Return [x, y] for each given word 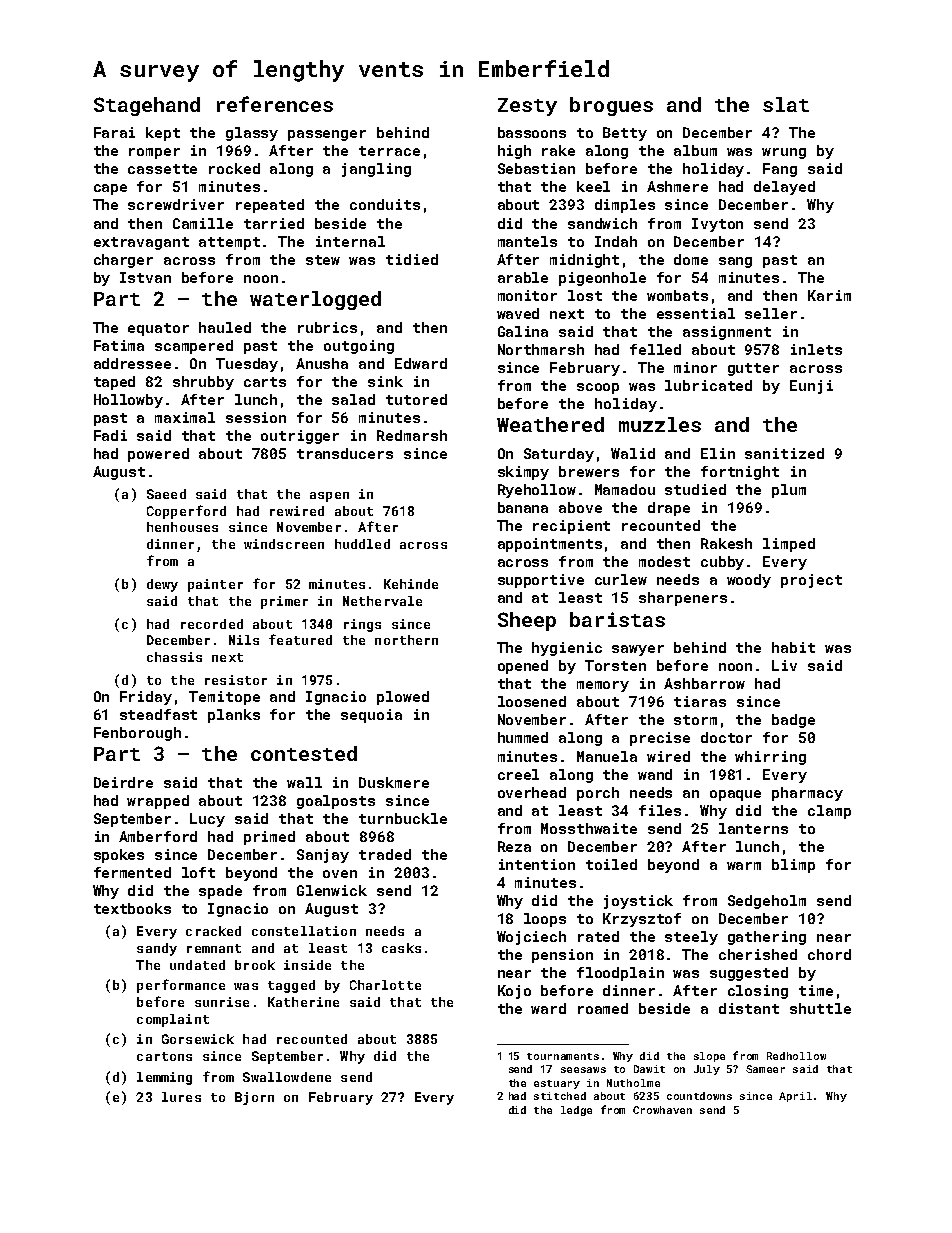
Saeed [166, 494]
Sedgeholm [767, 902]
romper [154, 153]
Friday [146, 698]
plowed [403, 698]
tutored [416, 399]
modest [664, 561]
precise [660, 739]
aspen [329, 497]
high [514, 152]
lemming [164, 1078]
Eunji [811, 387]
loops [545, 920]
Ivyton [717, 225]
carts [265, 382]
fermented [132, 872]
